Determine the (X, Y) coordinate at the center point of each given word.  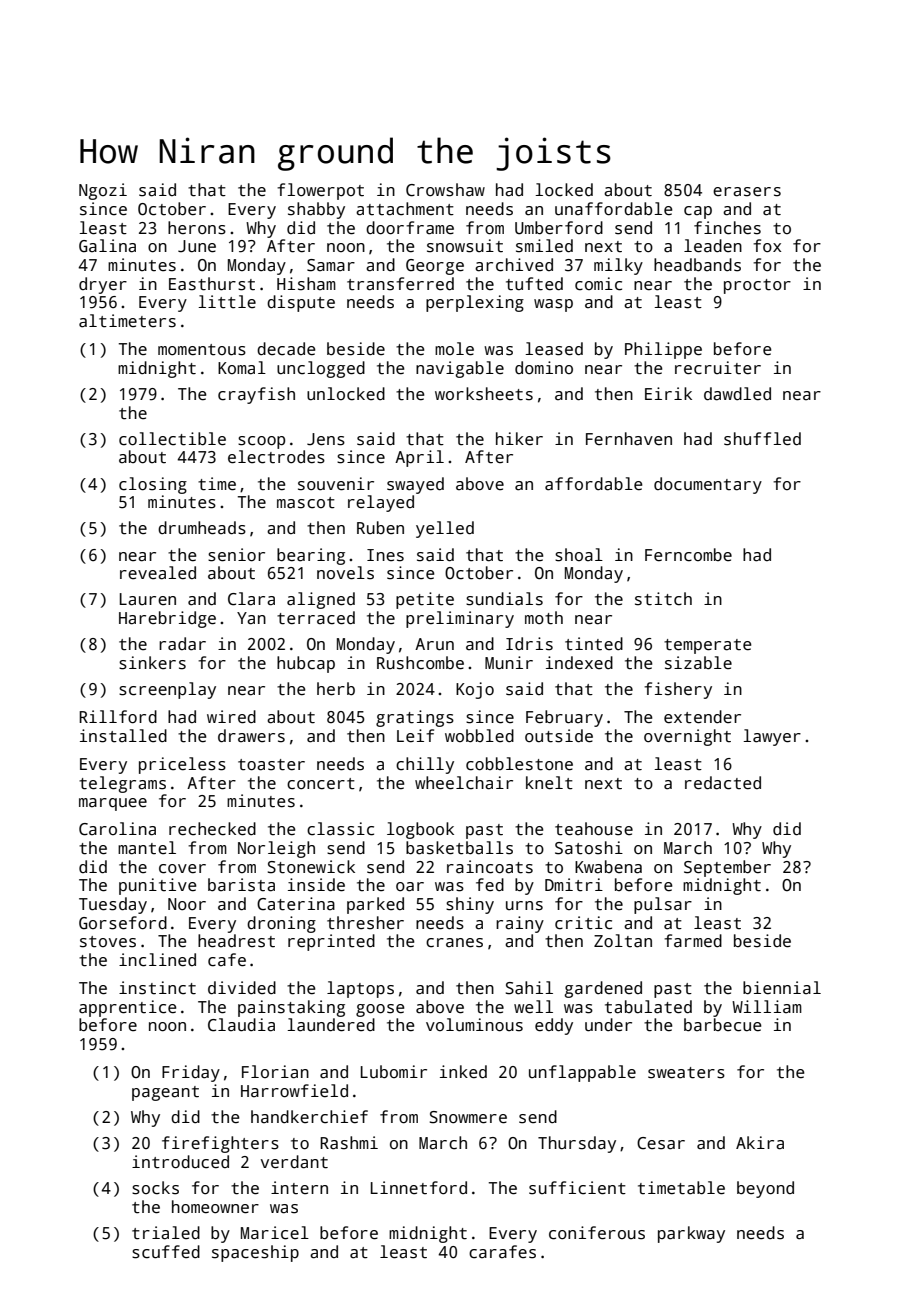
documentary (708, 485)
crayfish (256, 395)
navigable (460, 369)
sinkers (152, 663)
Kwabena (608, 867)
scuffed (166, 1252)
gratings (415, 718)
